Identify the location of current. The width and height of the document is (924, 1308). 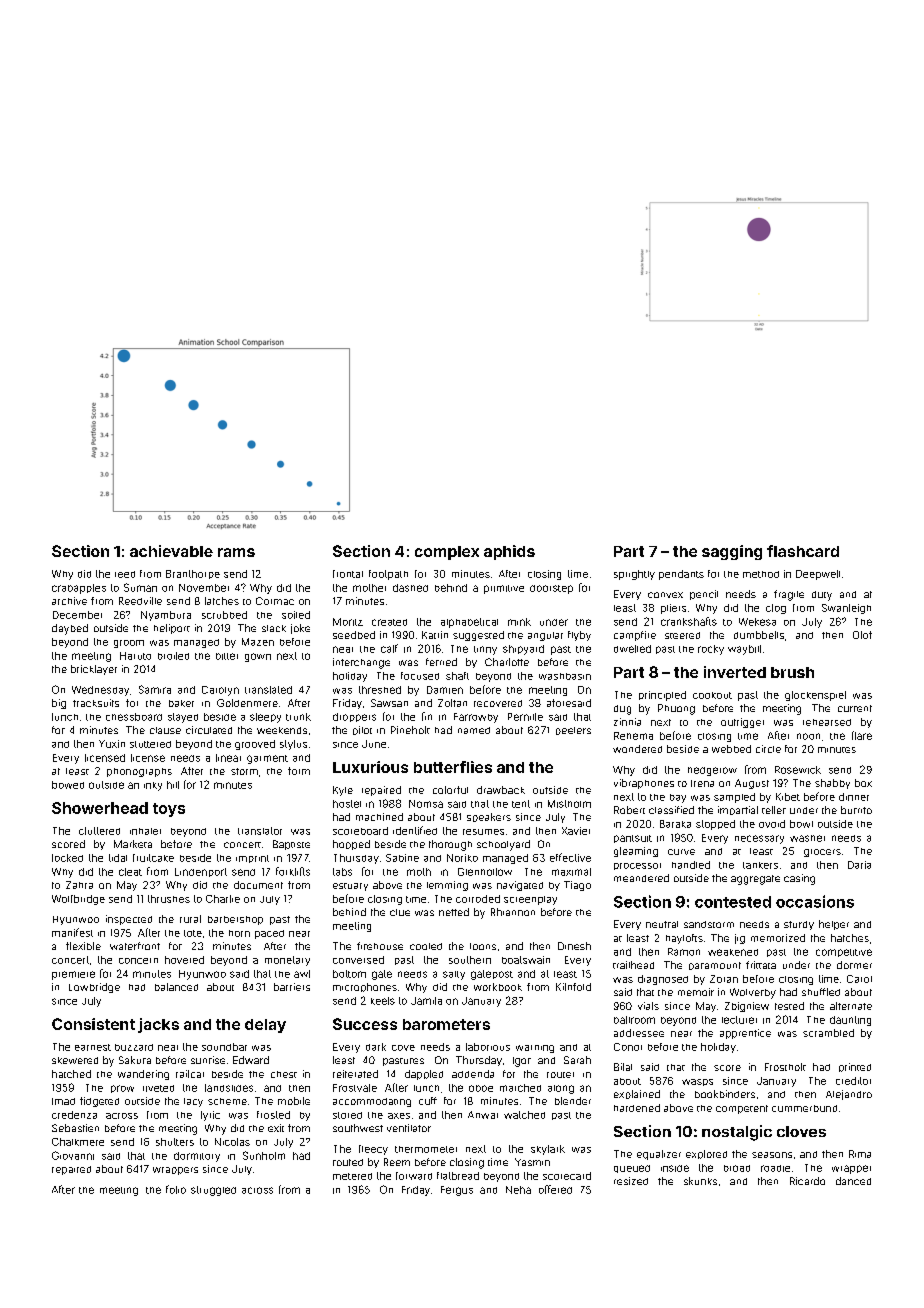
(855, 708).
